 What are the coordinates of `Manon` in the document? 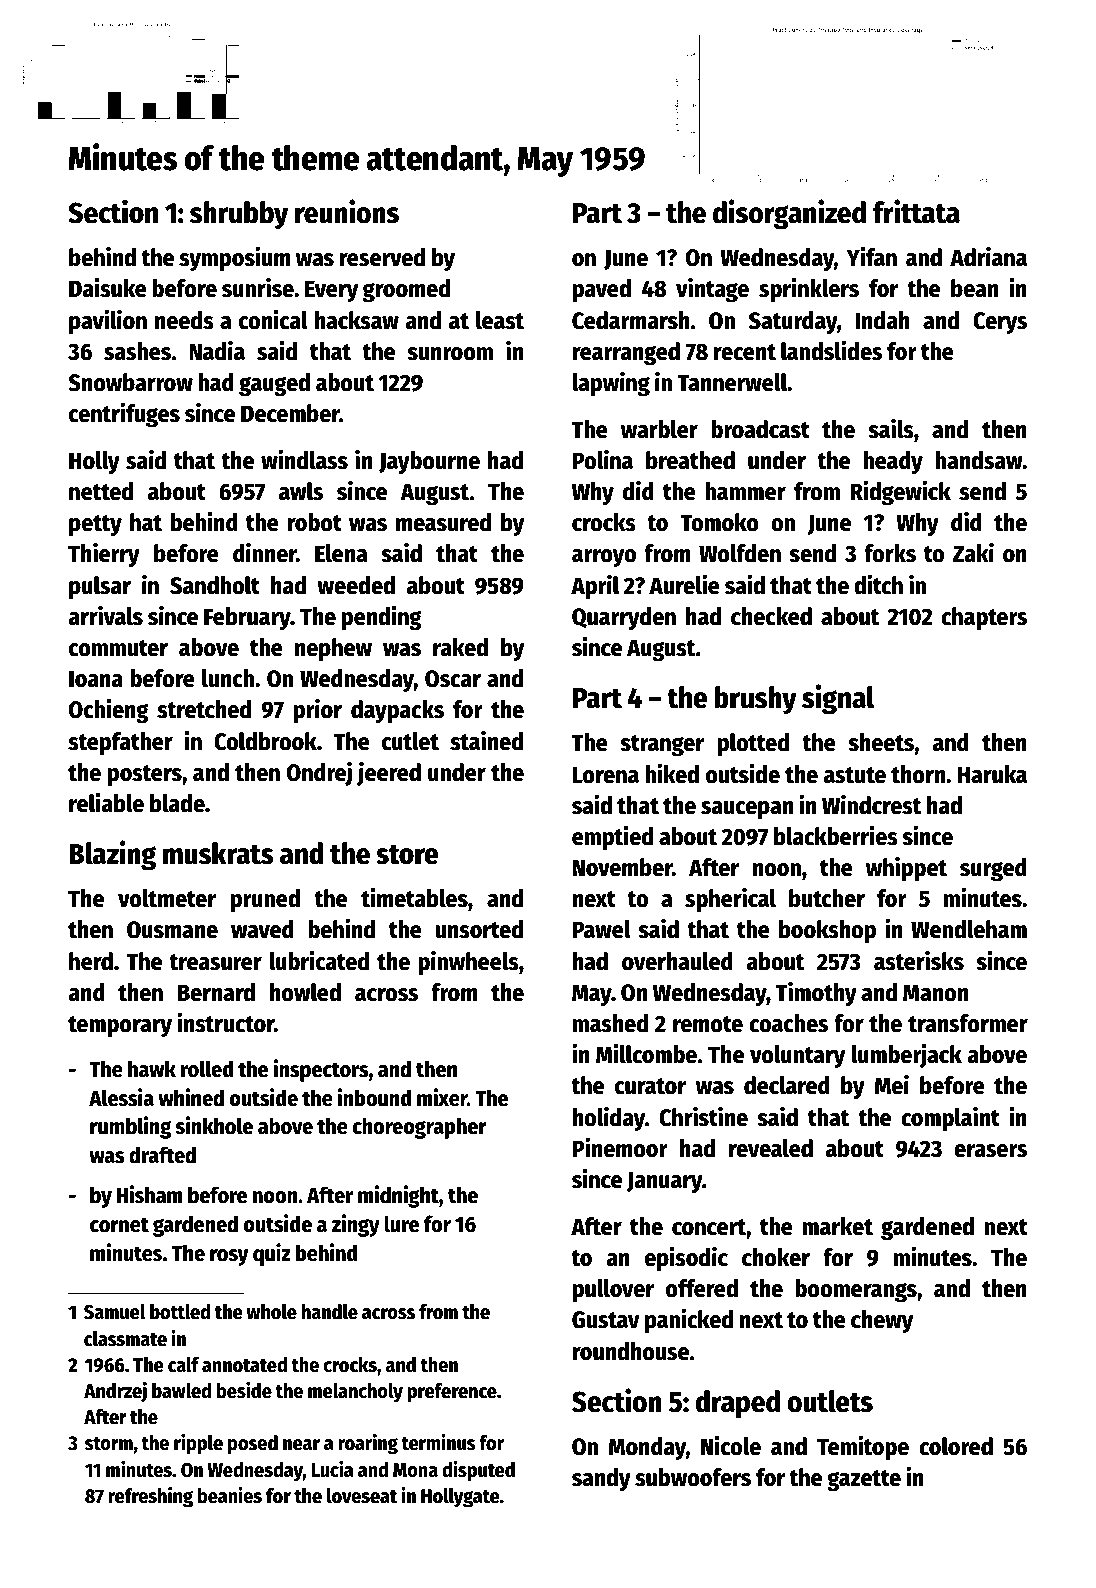 It's located at (935, 993).
